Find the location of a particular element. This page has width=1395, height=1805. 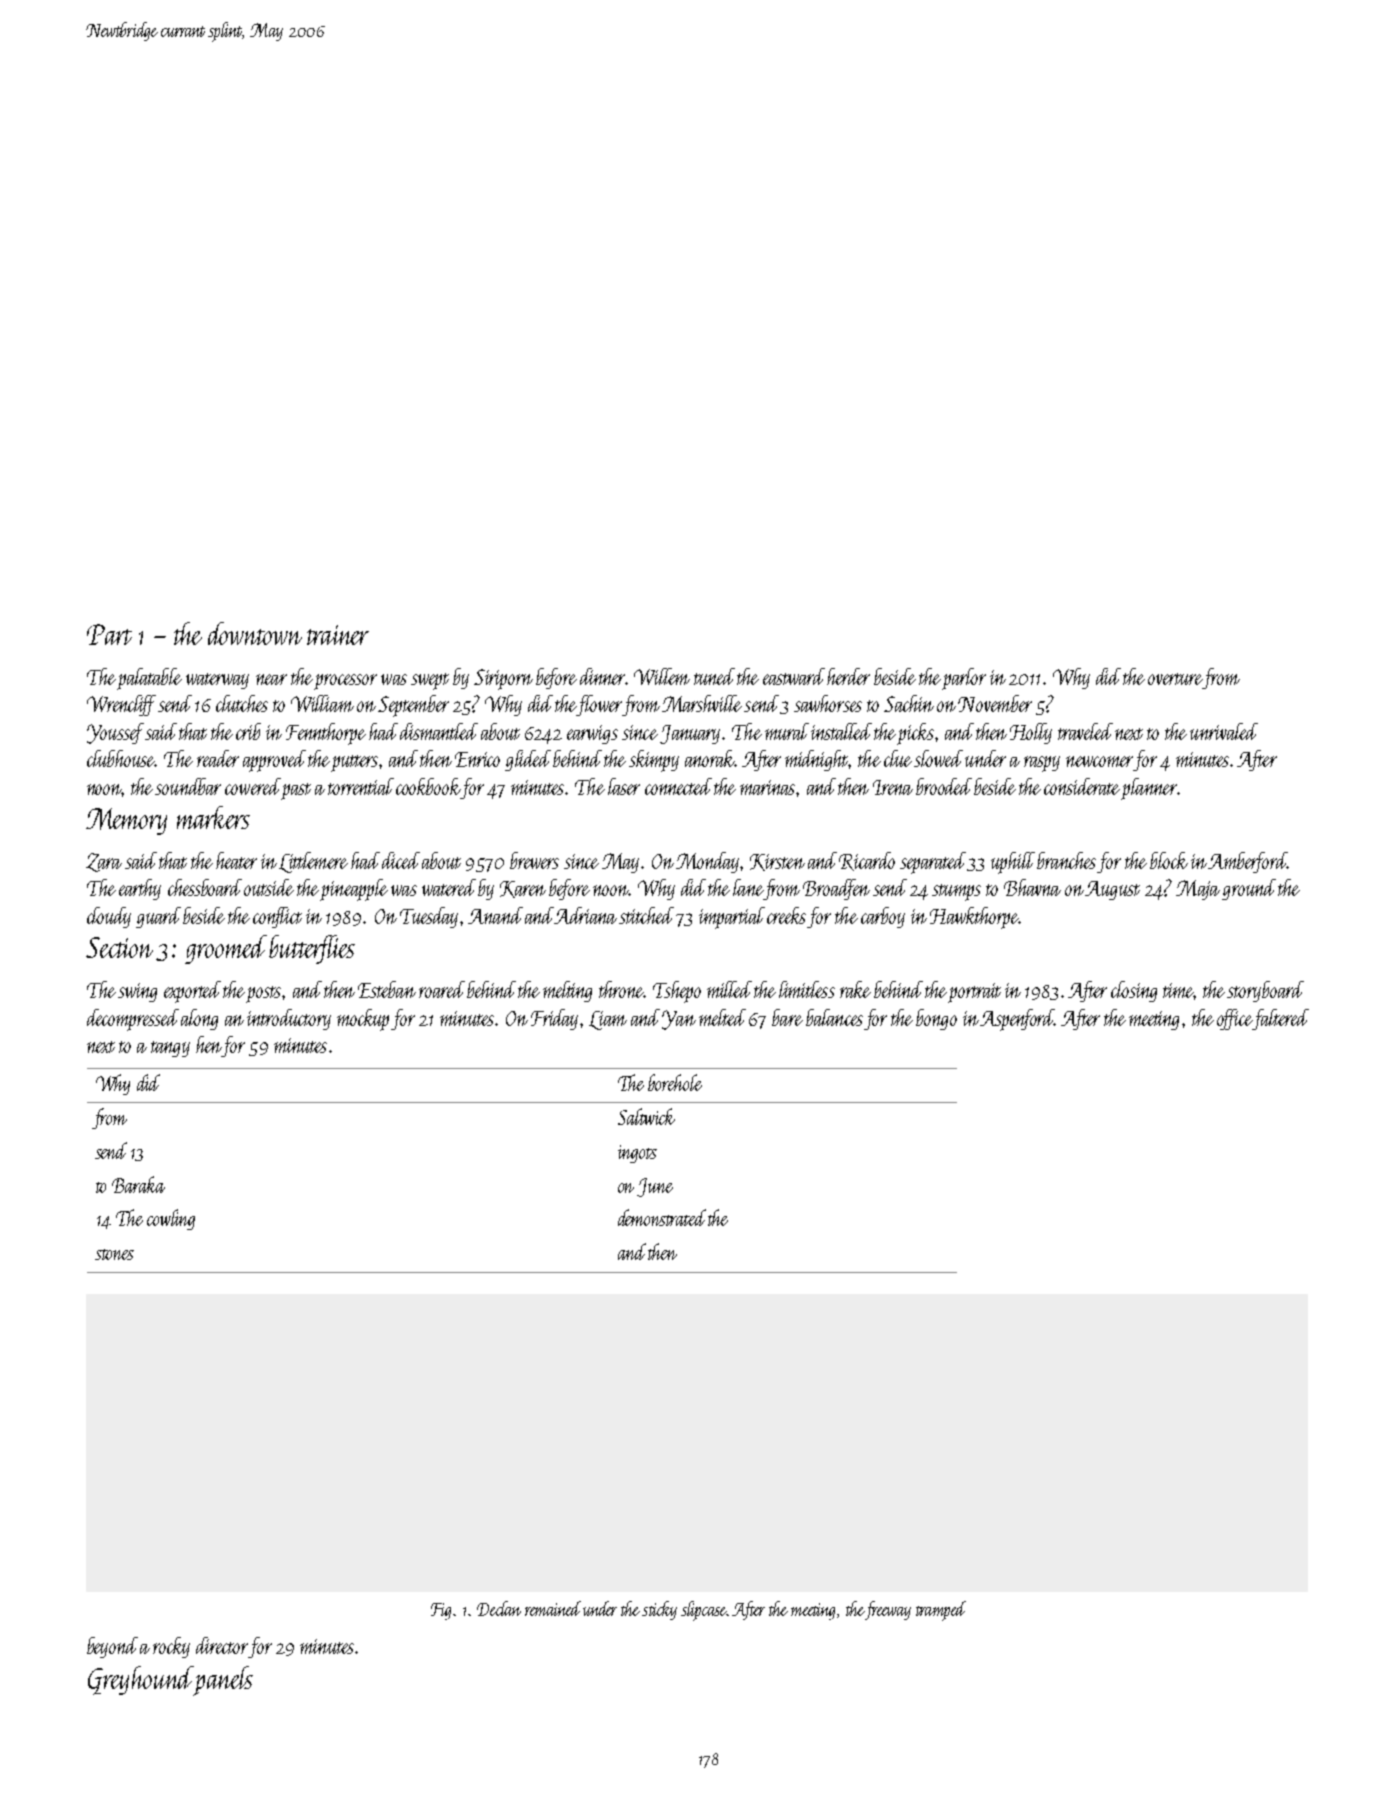

downtown is located at coordinates (255, 633).
